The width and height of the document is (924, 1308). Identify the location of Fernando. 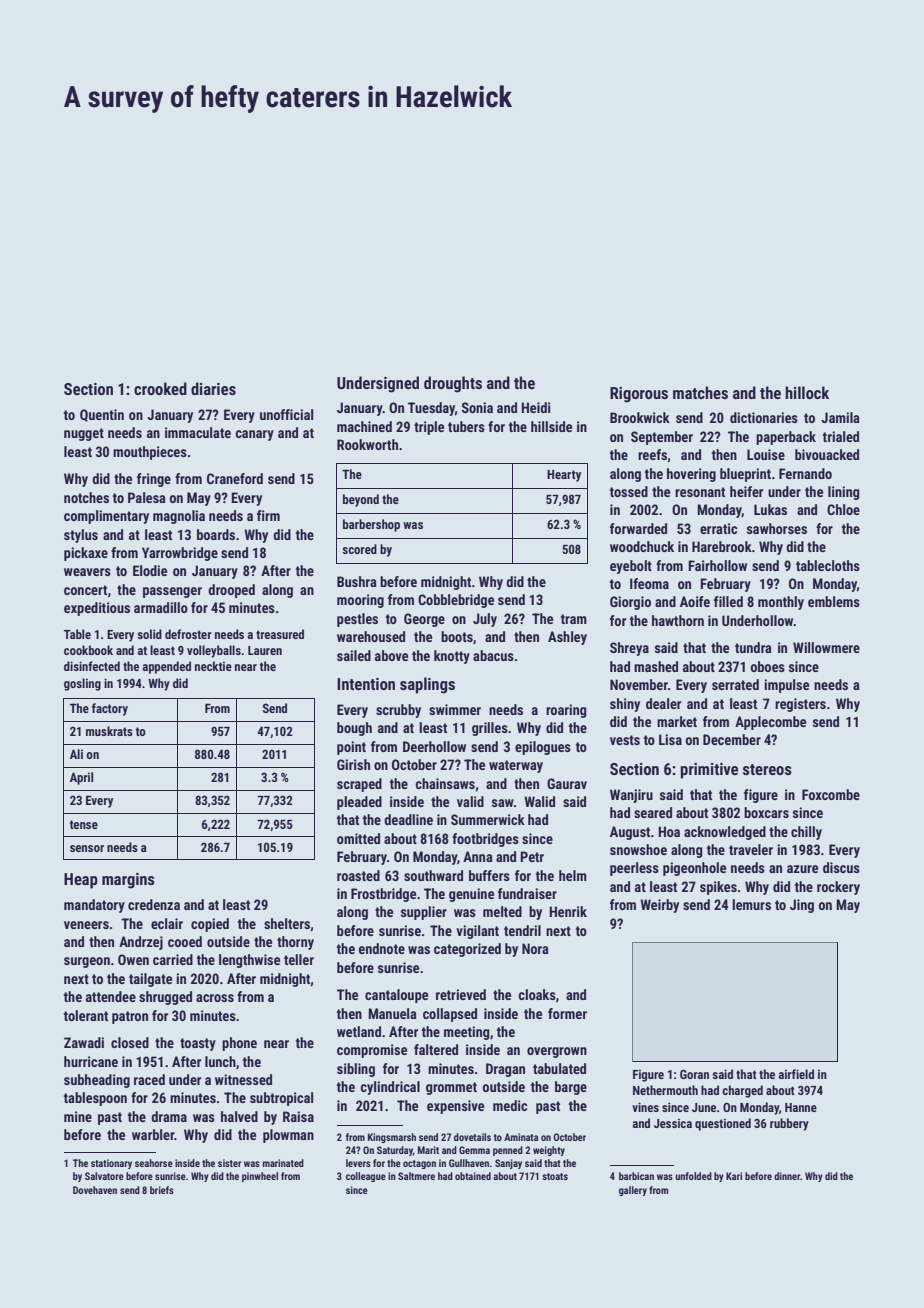
(805, 473).
